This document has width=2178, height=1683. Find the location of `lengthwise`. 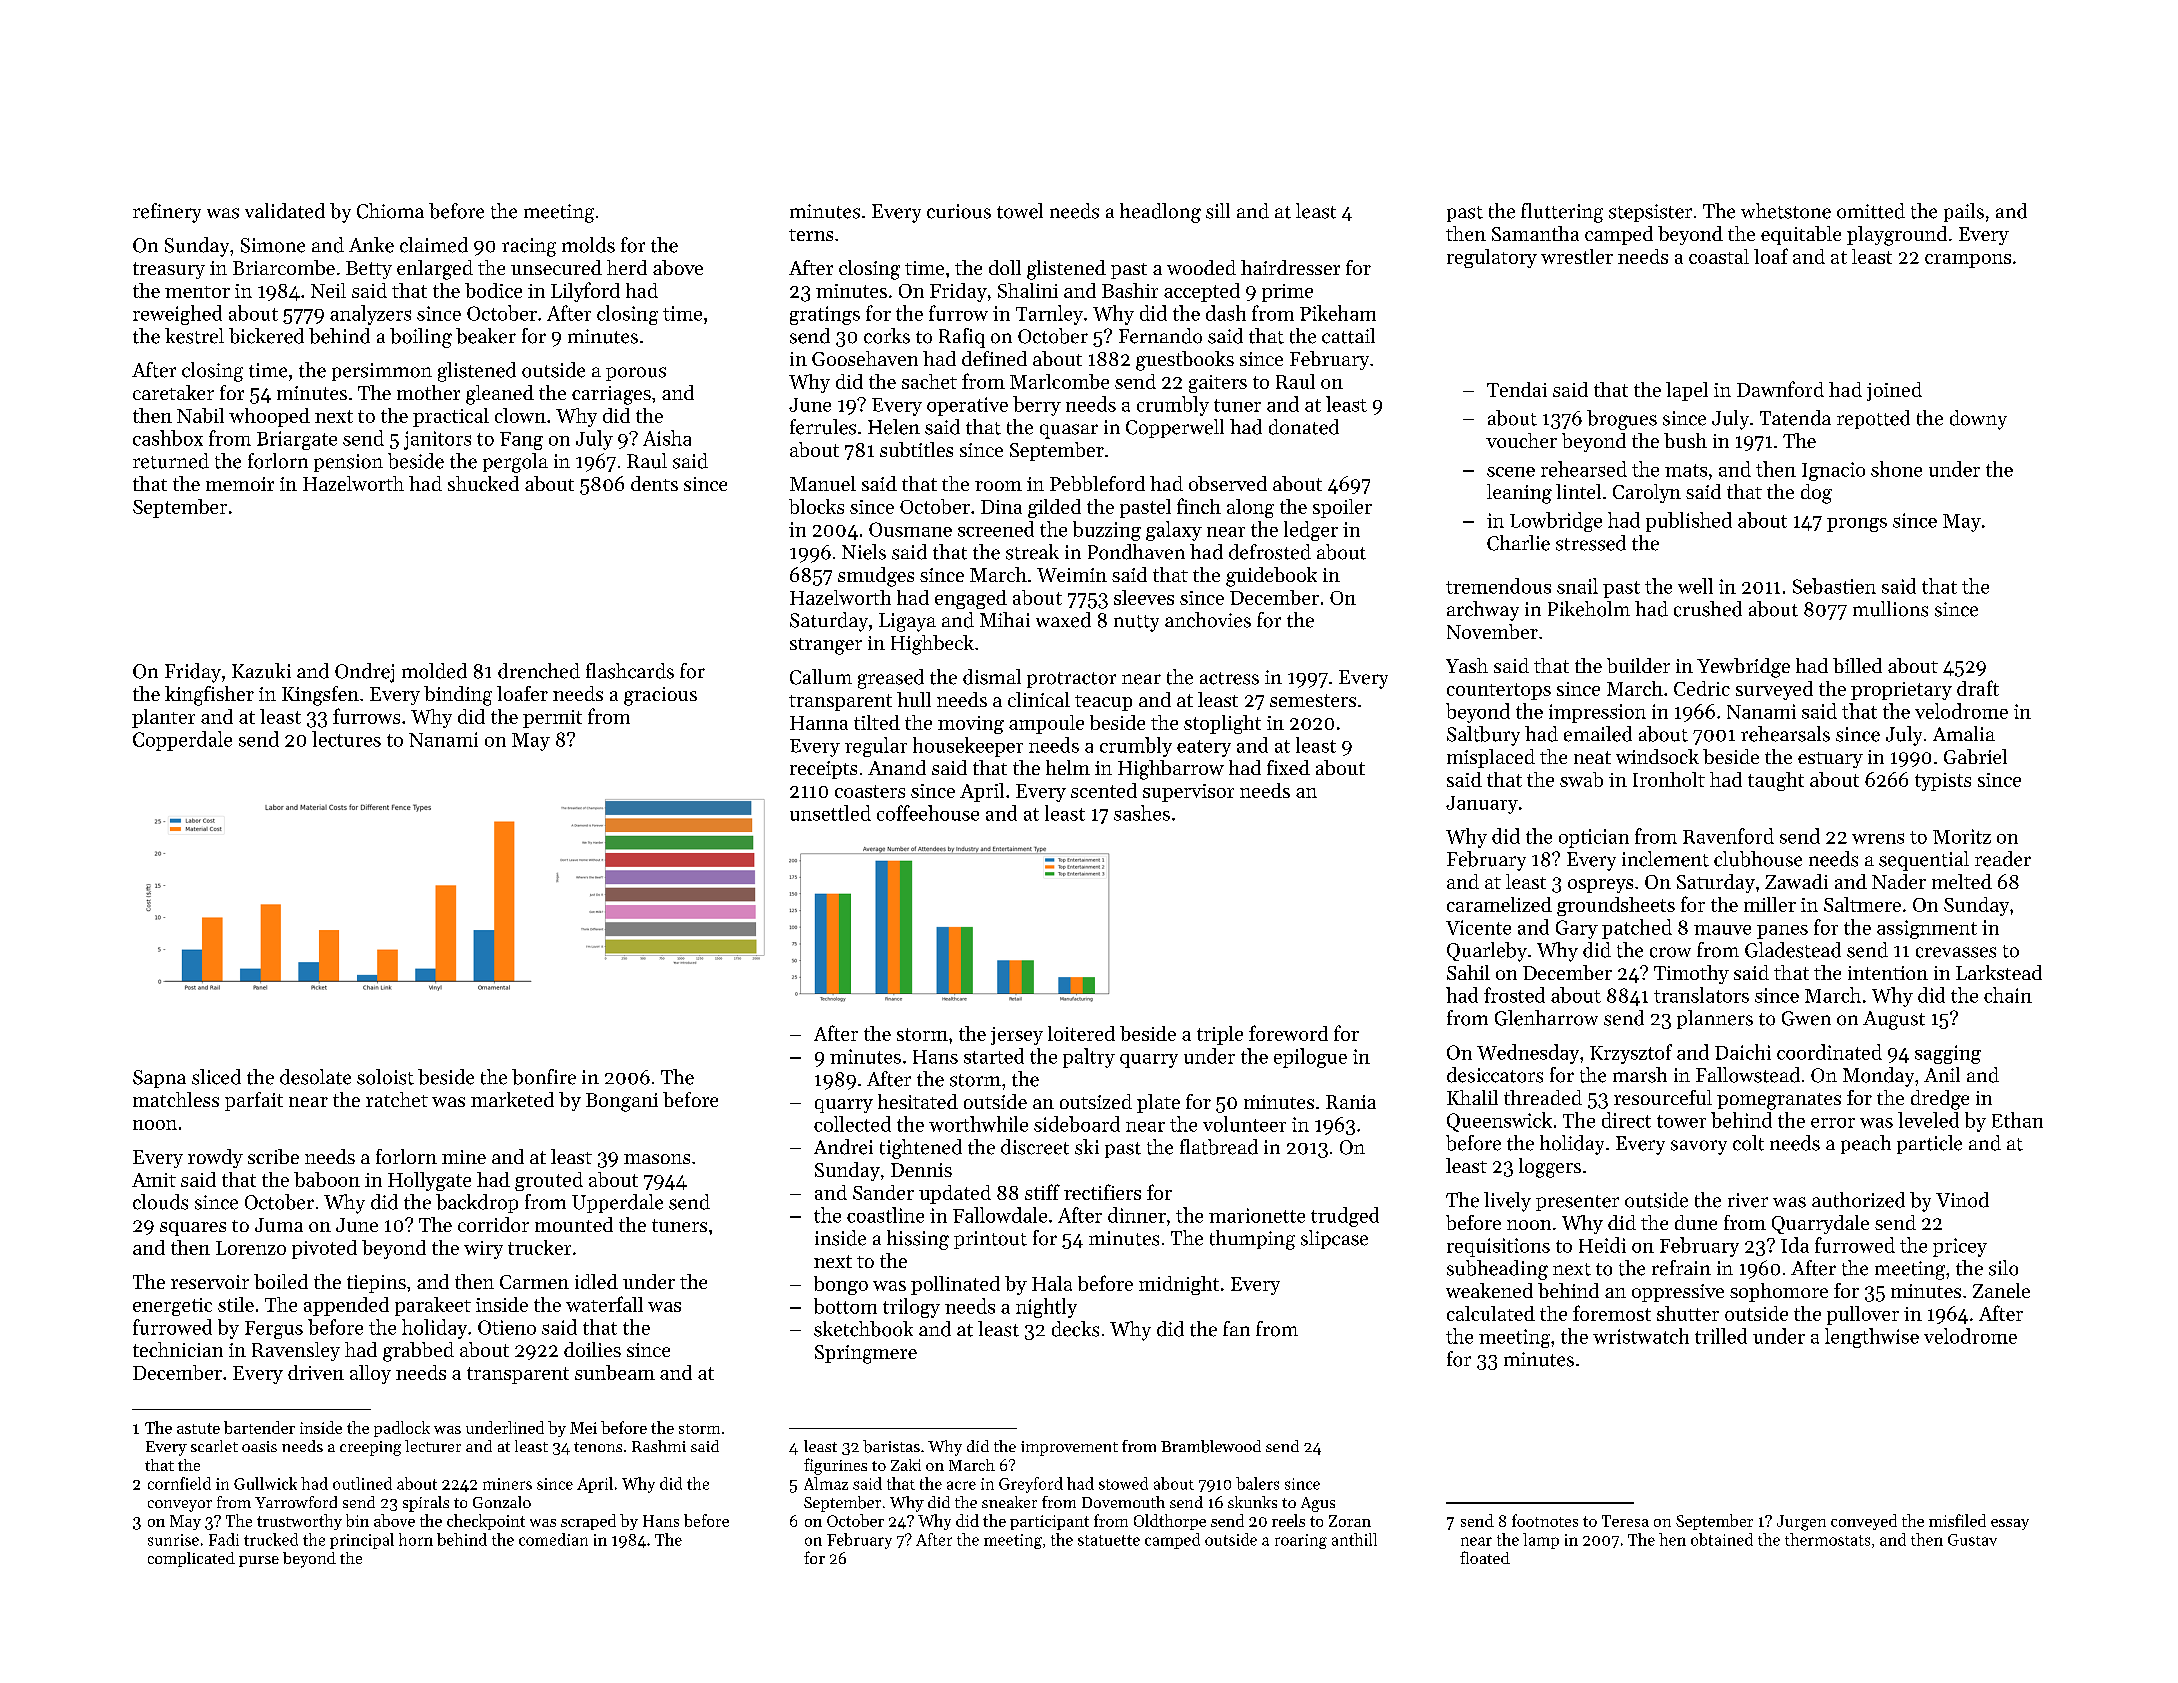

lengthwise is located at coordinates (1872, 1338).
